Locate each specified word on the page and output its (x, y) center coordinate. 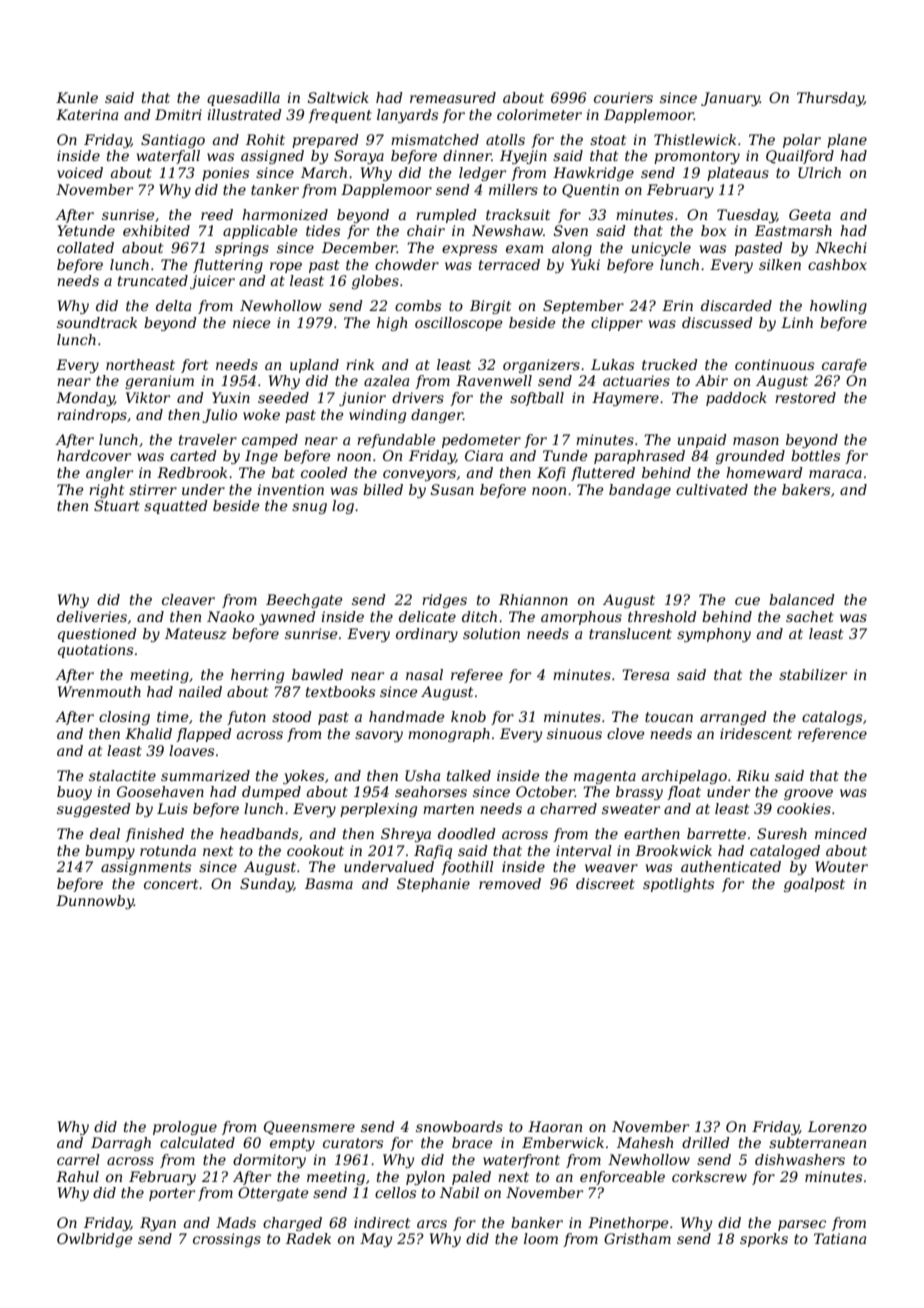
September (583, 307)
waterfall (168, 157)
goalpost (814, 885)
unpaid (702, 441)
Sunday (267, 885)
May (376, 1240)
